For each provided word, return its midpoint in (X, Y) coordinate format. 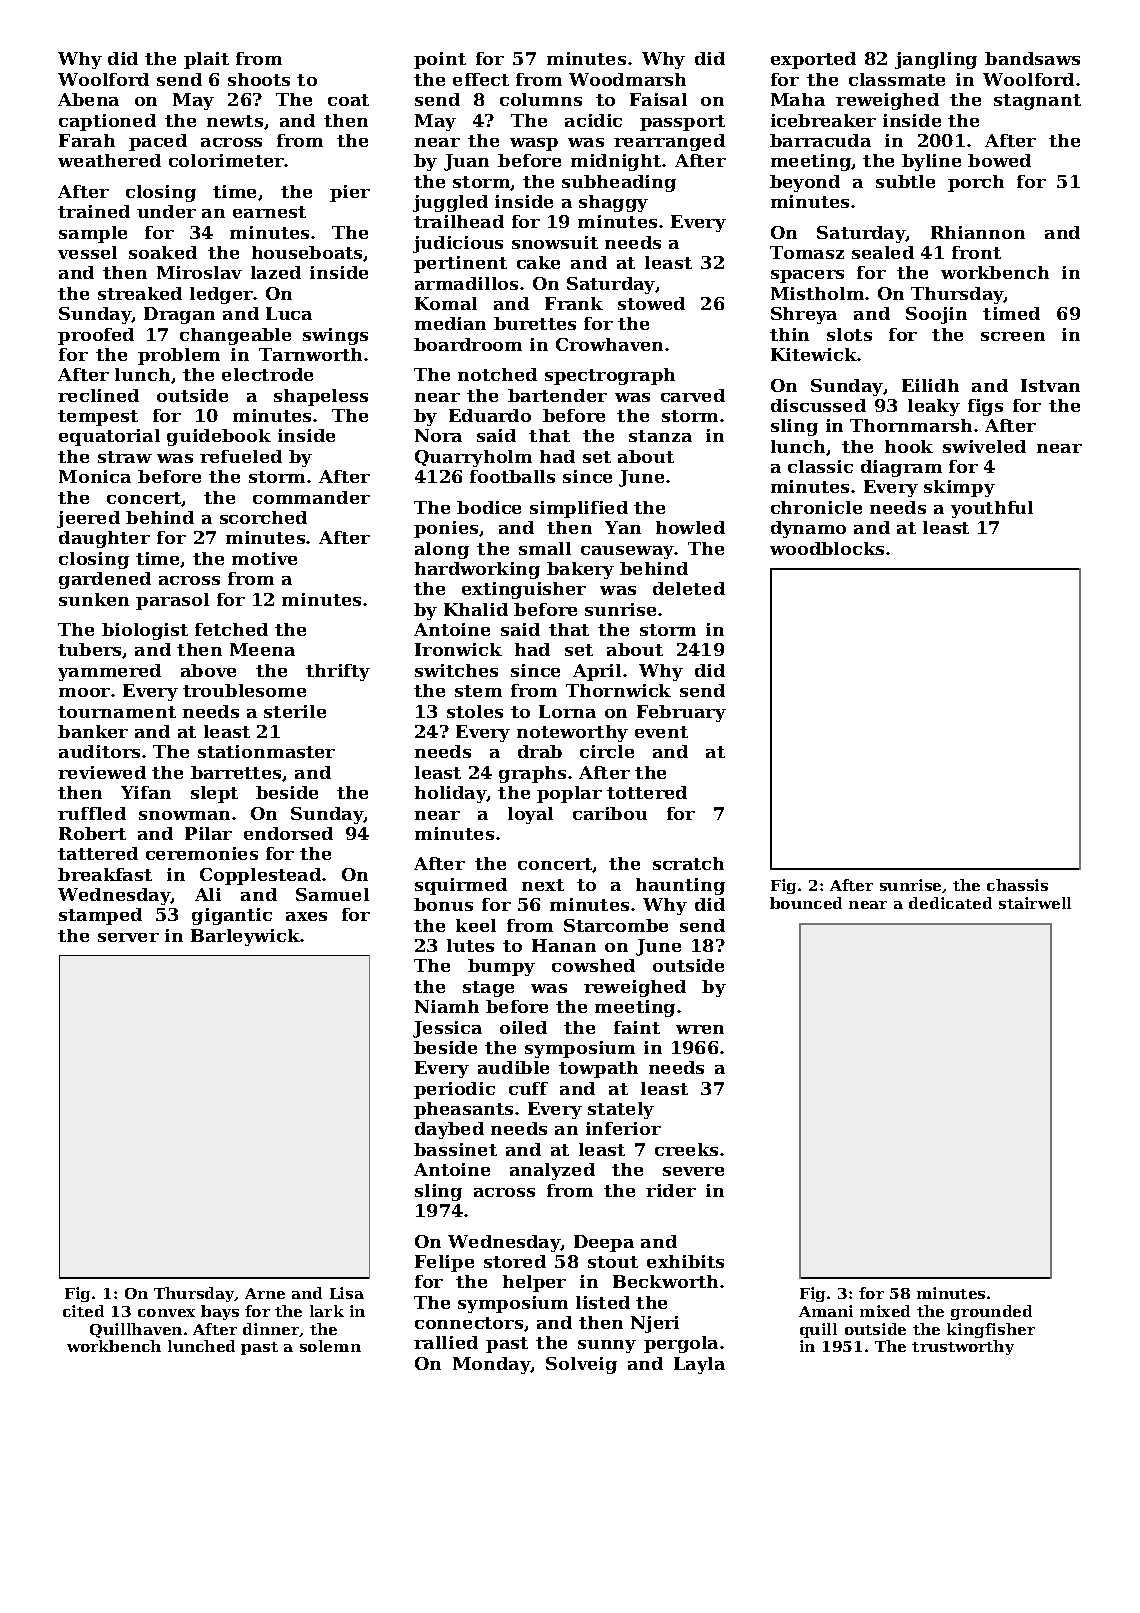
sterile (295, 711)
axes (306, 916)
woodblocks (827, 548)
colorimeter (227, 160)
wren (700, 1029)
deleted (689, 588)
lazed (276, 272)
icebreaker (823, 120)
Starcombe (616, 925)
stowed (651, 303)
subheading (619, 183)
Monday (492, 1365)
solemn (330, 1346)
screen (1013, 336)
